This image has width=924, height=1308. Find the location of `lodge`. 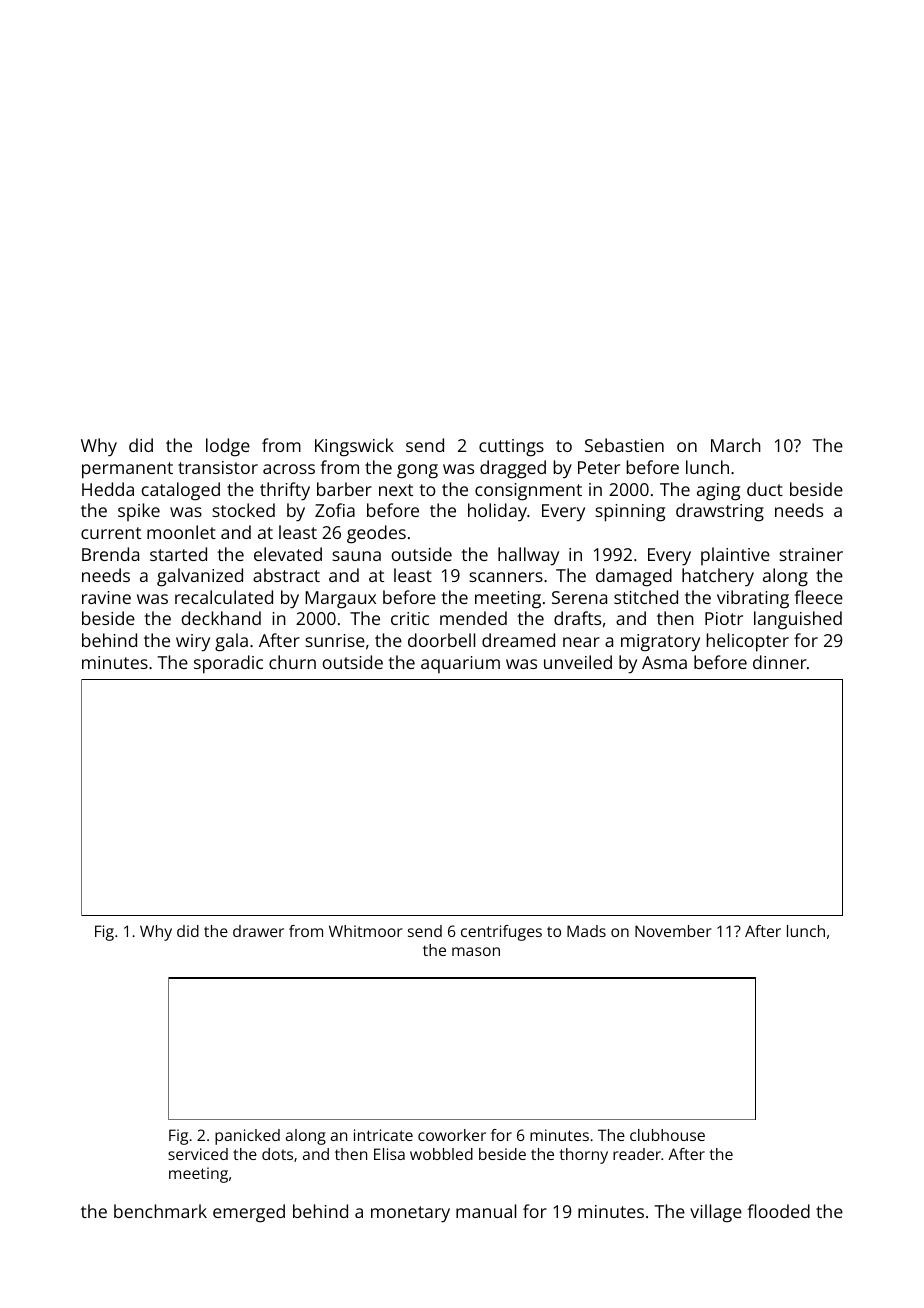

lodge is located at coordinates (228, 447).
